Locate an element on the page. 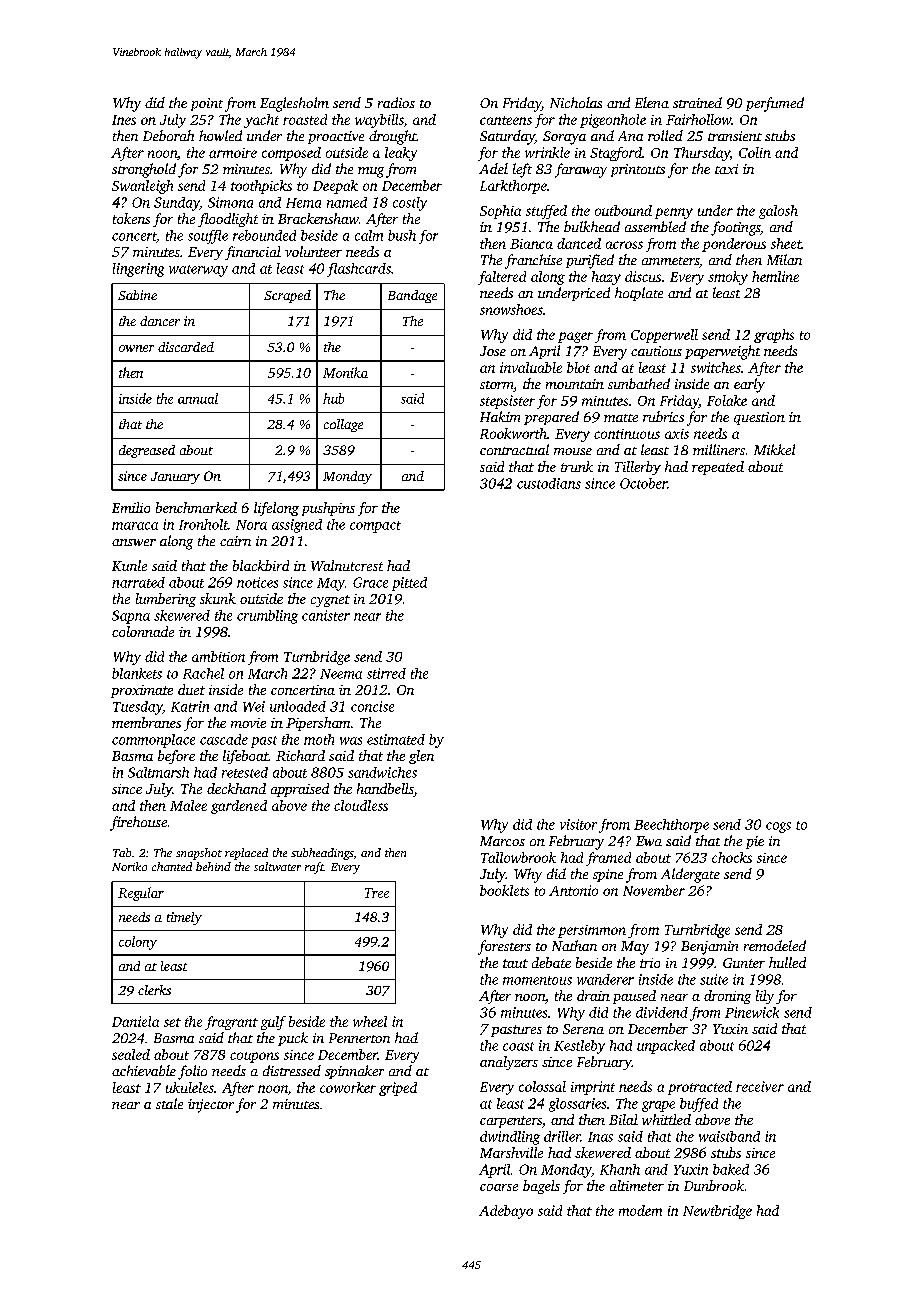 Image resolution: width=924 pixels, height=1308 pixels. stale is located at coordinates (169, 1103).
